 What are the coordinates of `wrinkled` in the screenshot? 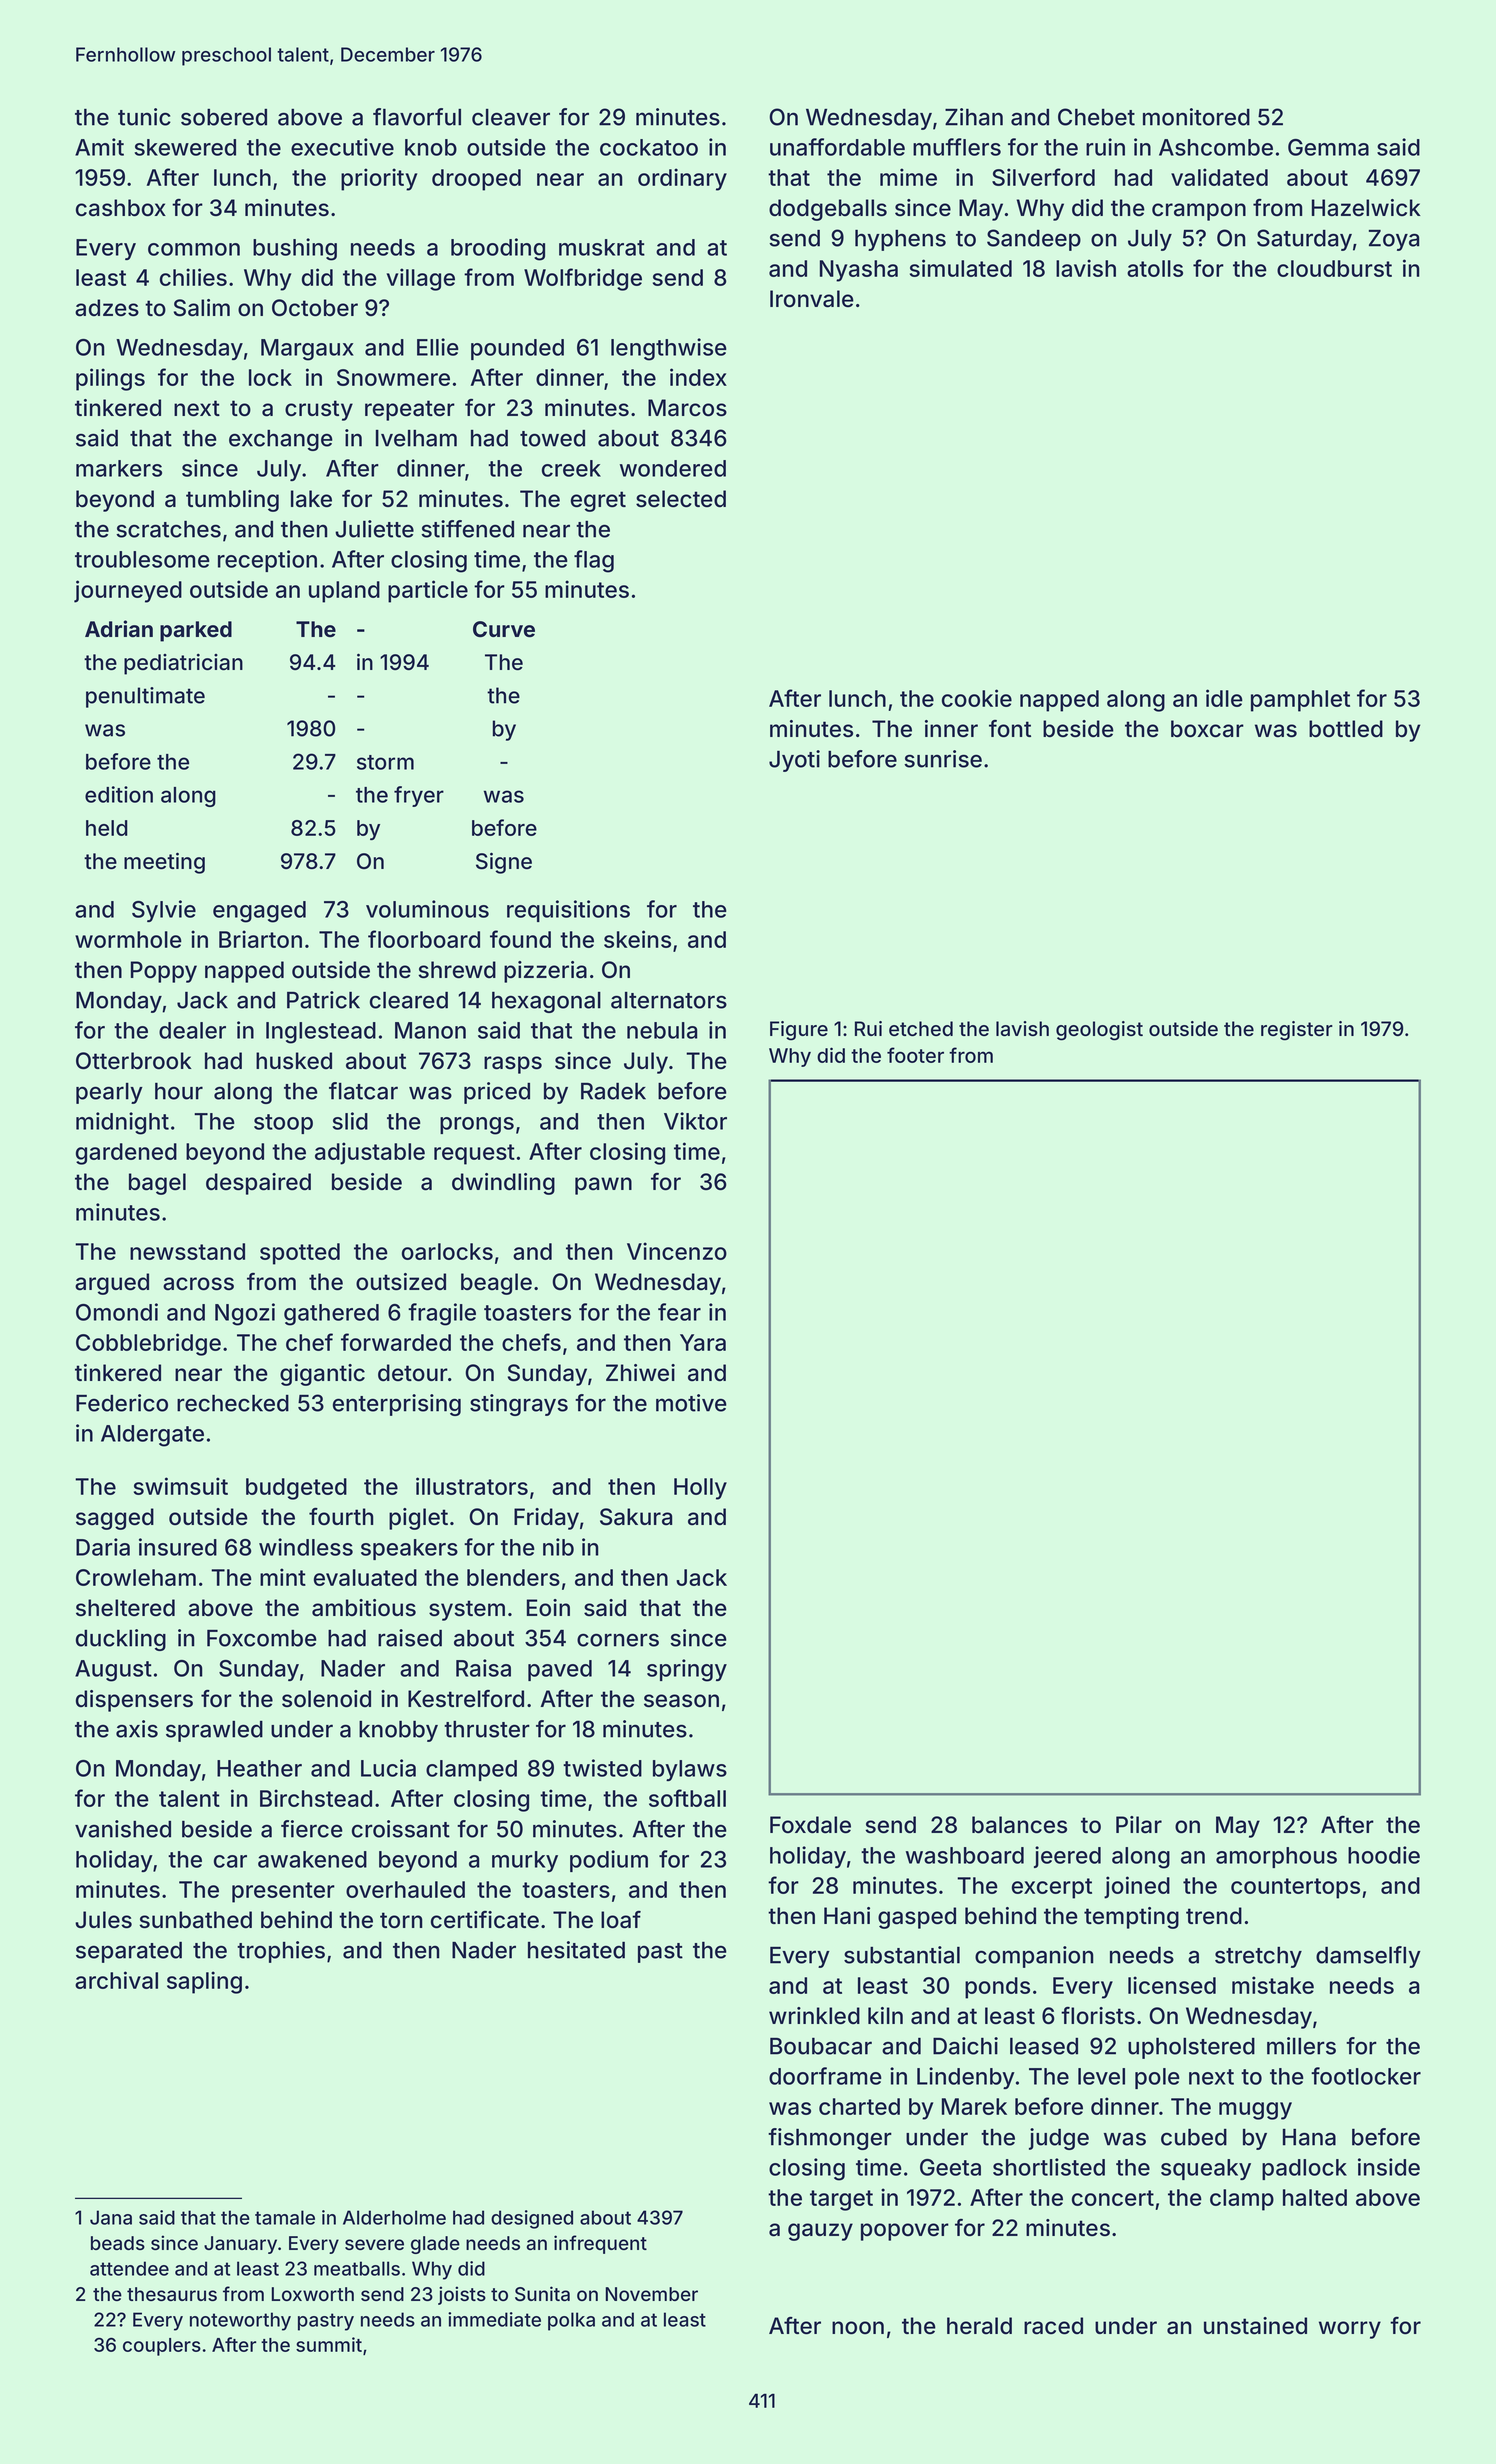 It's located at (814, 2016).
